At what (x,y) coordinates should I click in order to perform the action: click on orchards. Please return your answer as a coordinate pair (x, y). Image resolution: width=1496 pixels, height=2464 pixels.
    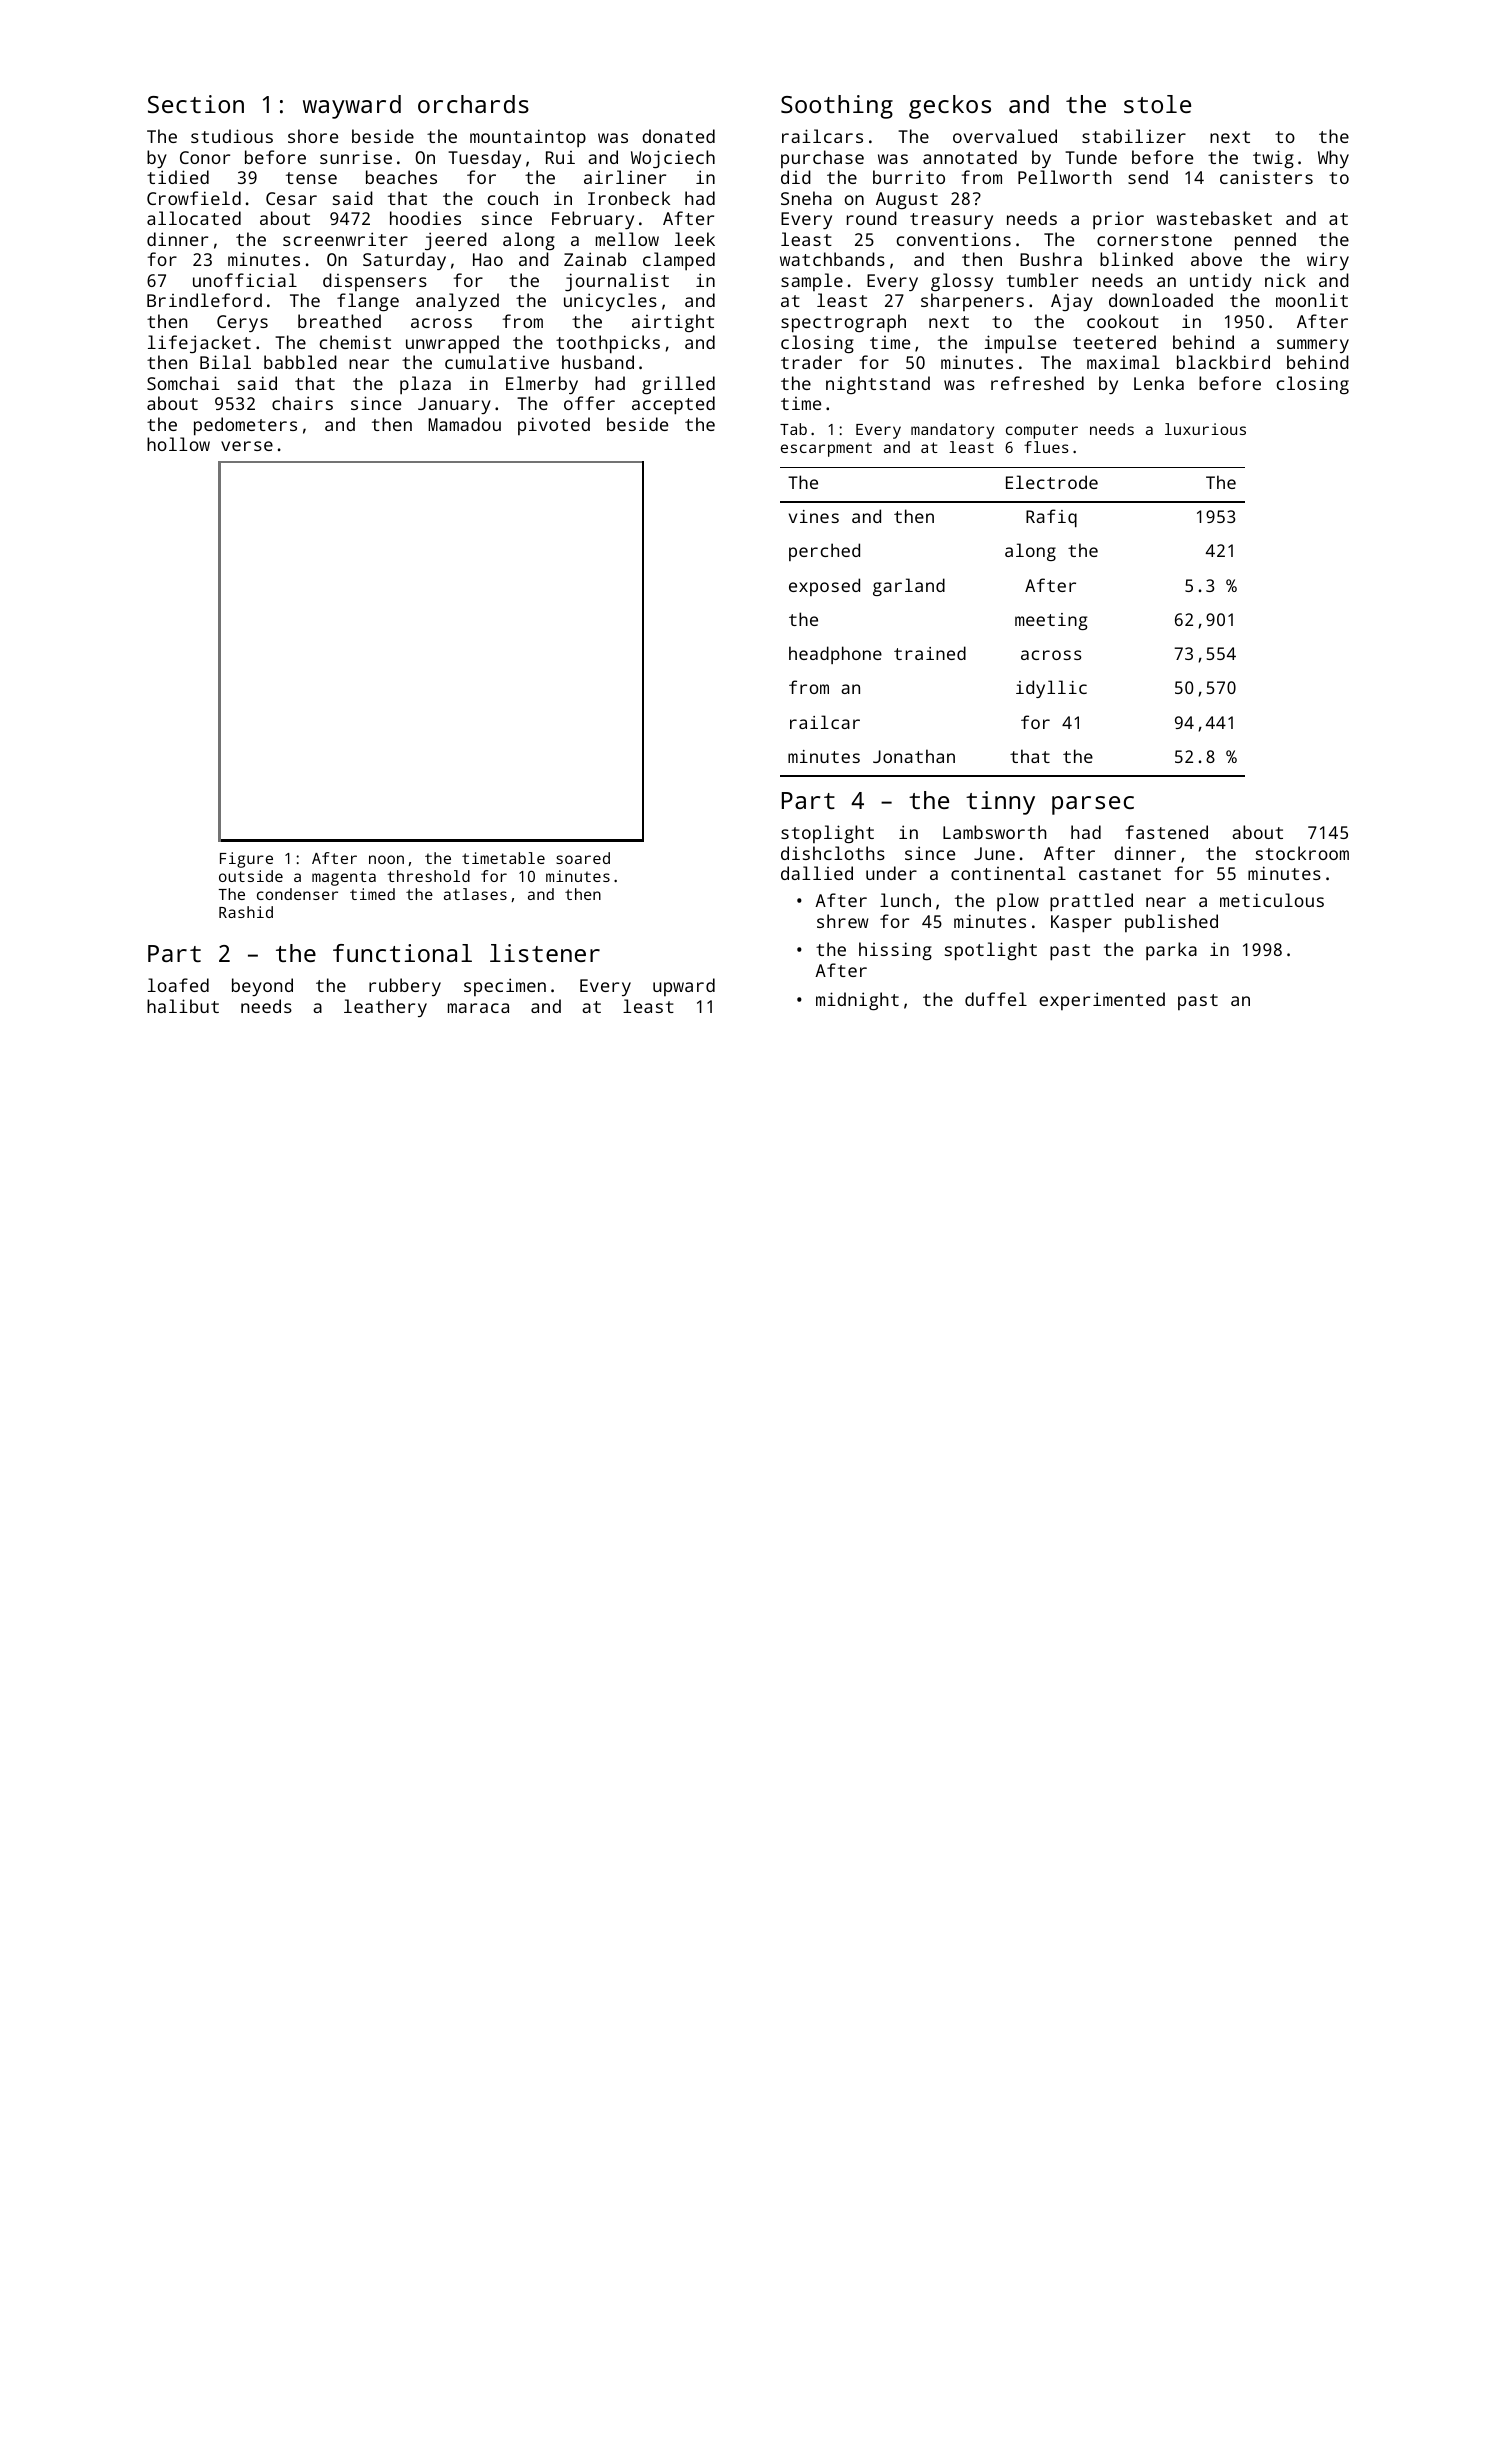
    Looking at the image, I should click on (473, 104).
